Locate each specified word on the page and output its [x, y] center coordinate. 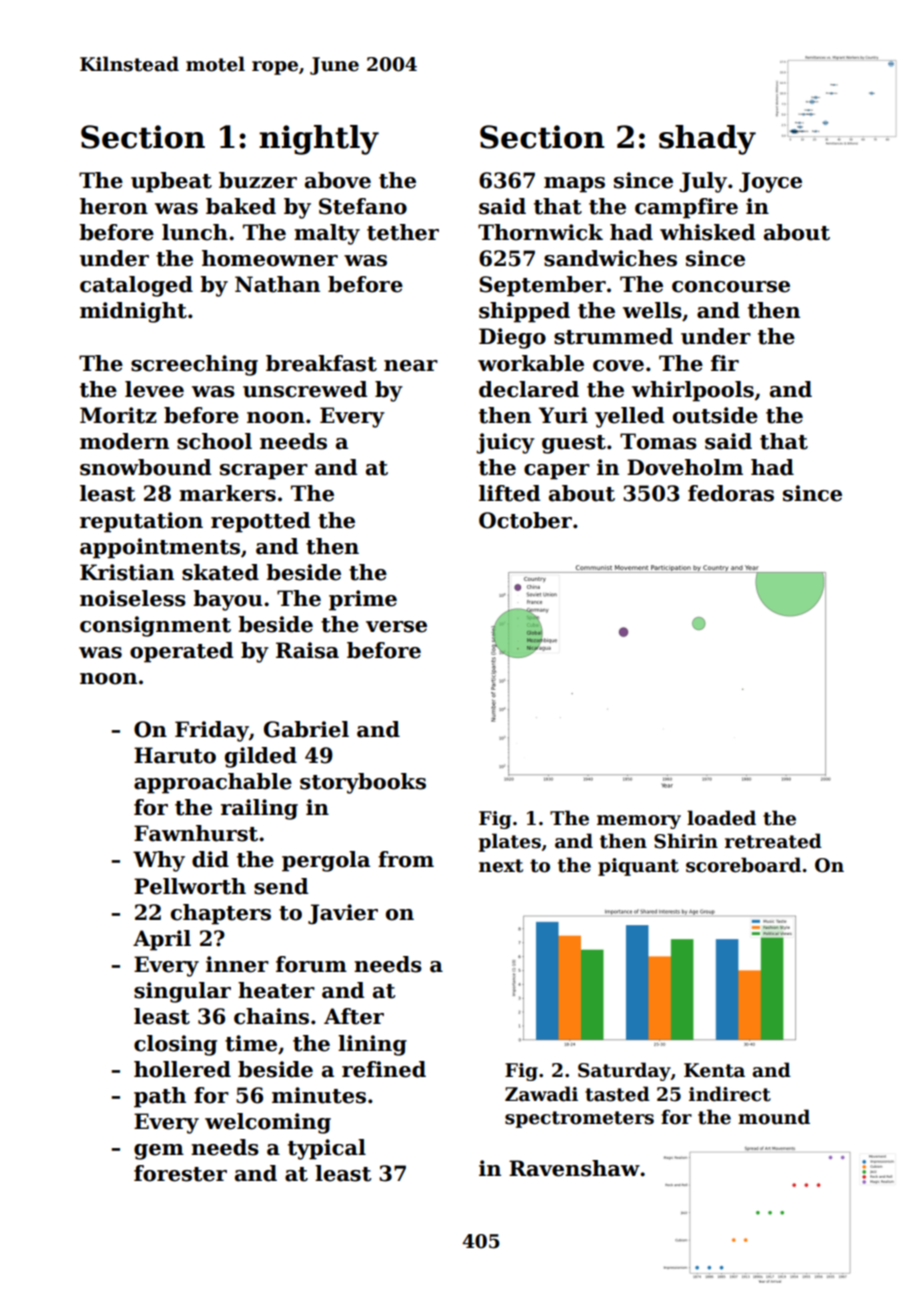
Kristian [127, 572]
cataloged [136, 286]
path [160, 1097]
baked [241, 206]
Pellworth [190, 886]
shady [707, 140]
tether [403, 232]
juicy [505, 443]
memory [639, 822]
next [501, 866]
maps [574, 185]
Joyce [770, 182]
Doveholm [685, 467]
